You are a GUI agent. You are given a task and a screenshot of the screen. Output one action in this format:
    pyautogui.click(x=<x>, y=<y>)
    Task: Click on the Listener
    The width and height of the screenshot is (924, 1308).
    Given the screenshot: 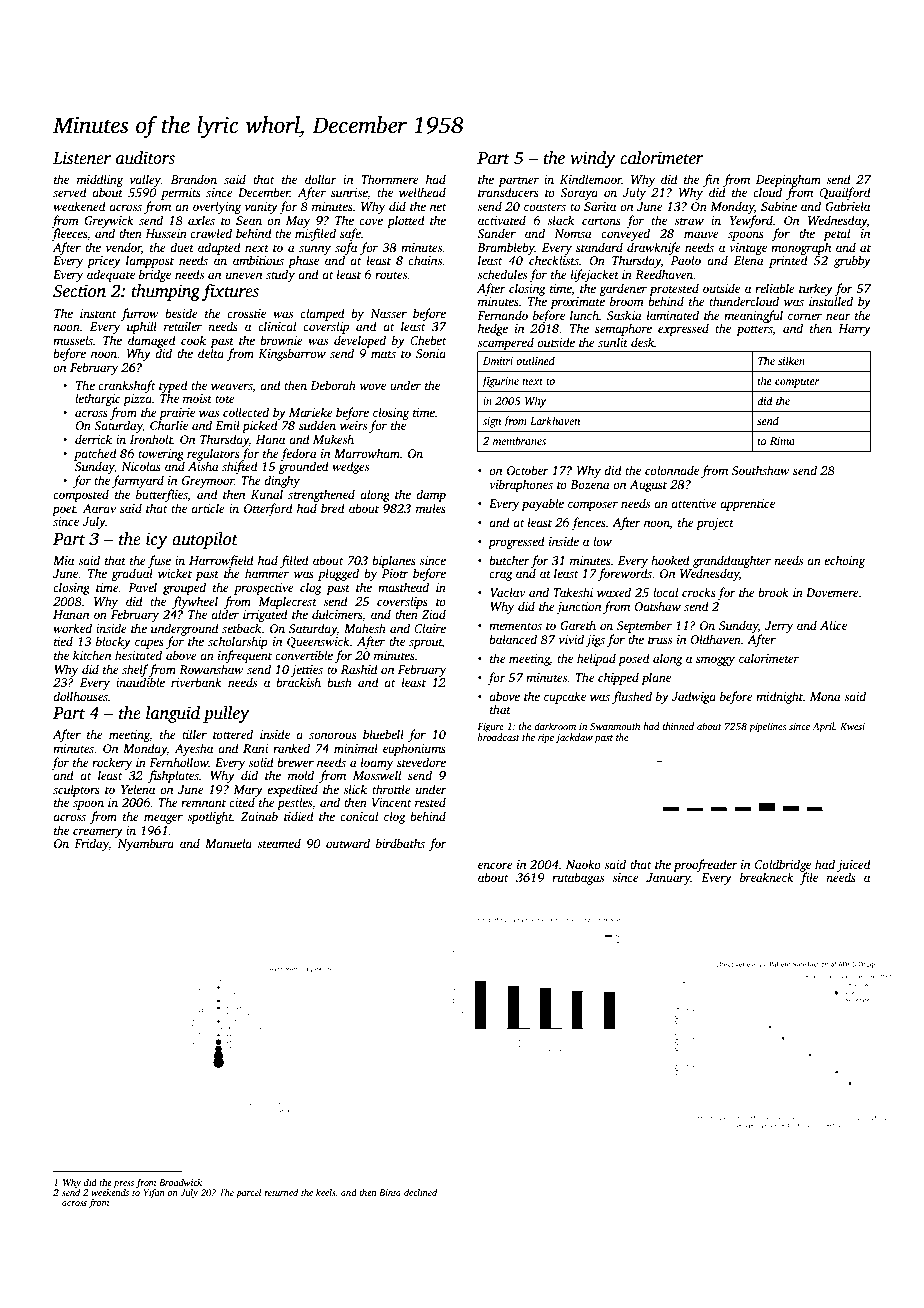 What is the action you would take?
    pyautogui.click(x=82, y=158)
